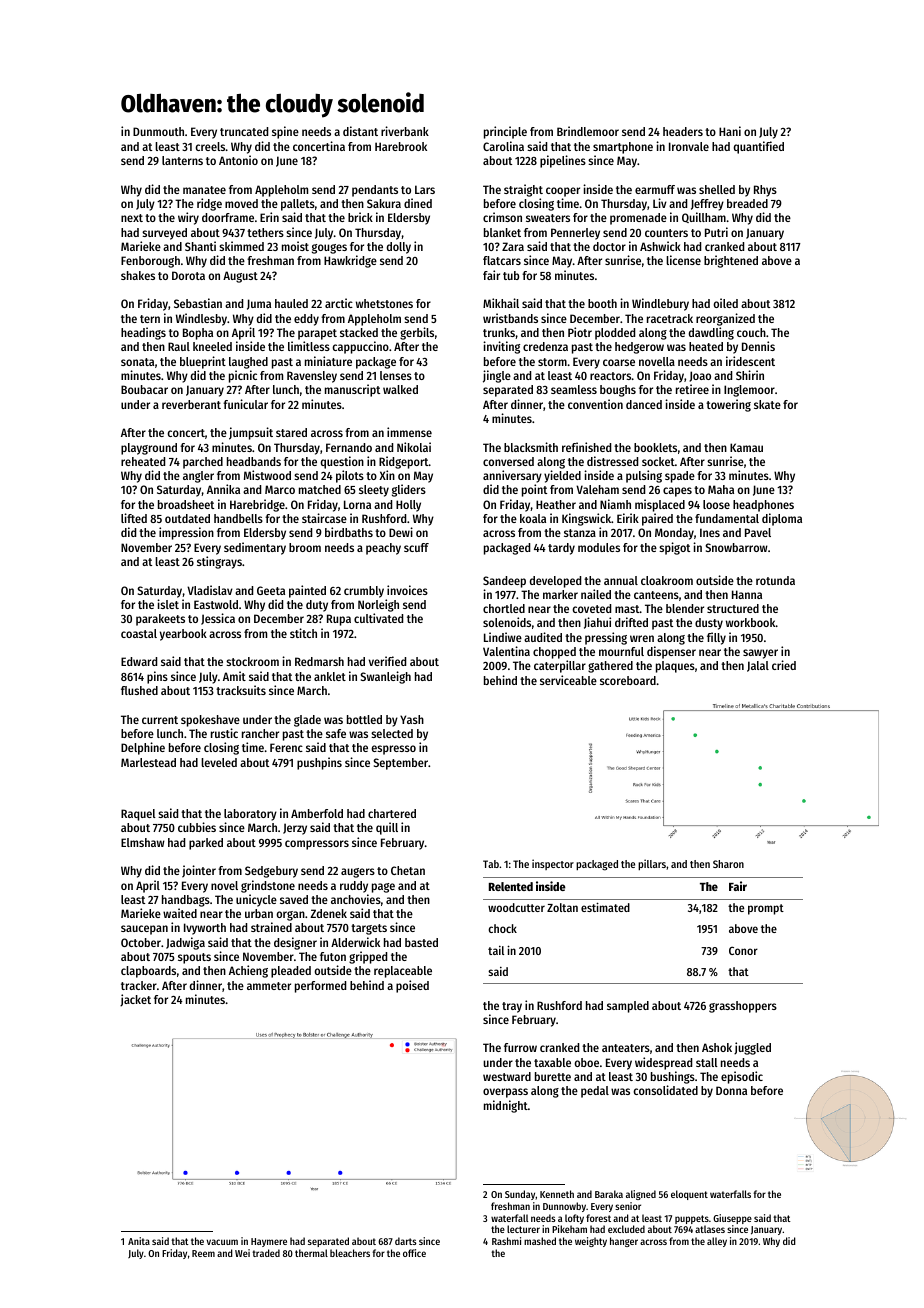  I want to click on ammeter, so click(269, 986).
